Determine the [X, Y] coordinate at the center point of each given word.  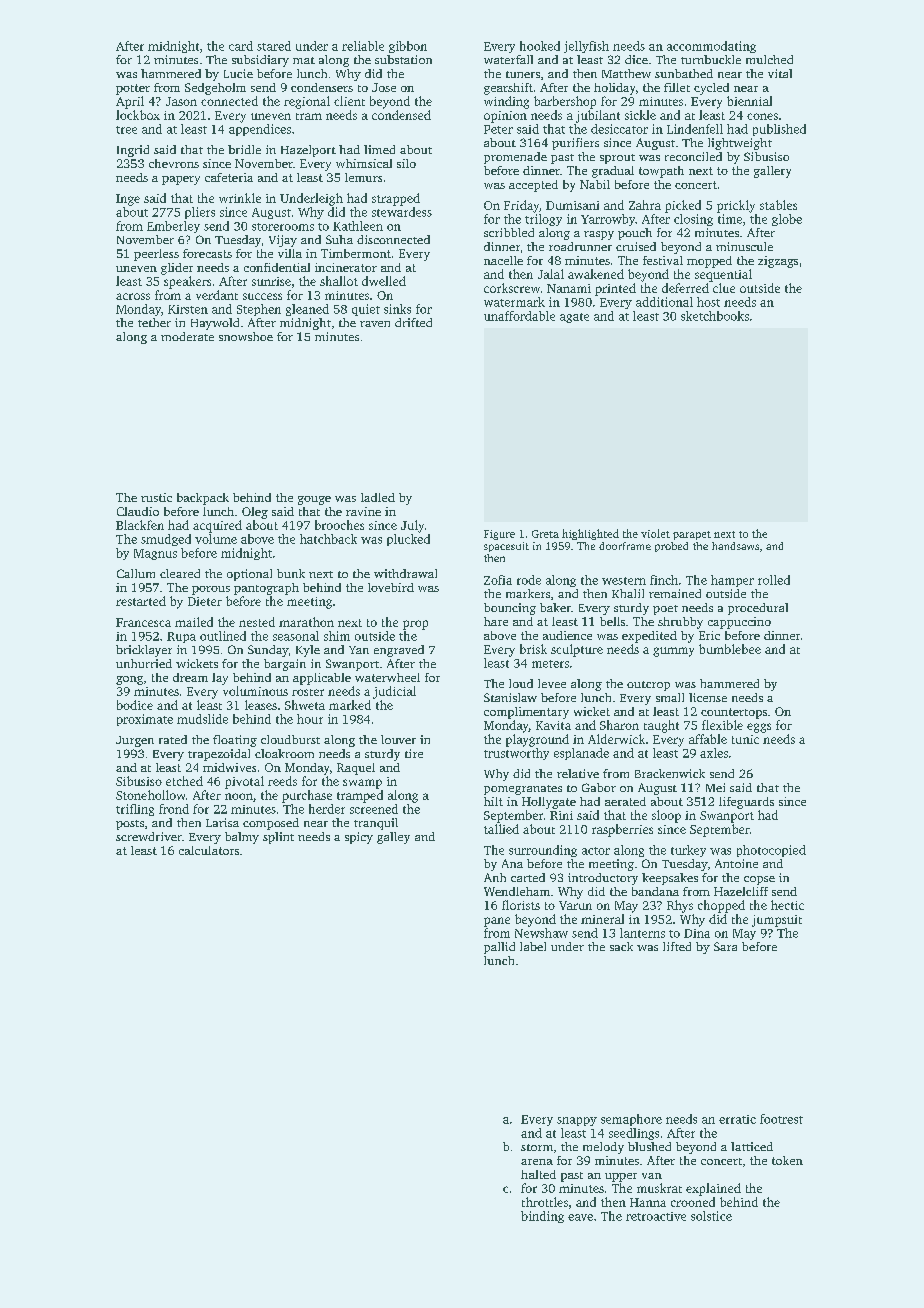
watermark [514, 302]
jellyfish [586, 47]
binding [542, 1217]
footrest [781, 1119]
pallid [499, 948]
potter [133, 89]
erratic [737, 1119]
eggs [759, 728]
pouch [635, 234]
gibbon [408, 47]
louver [398, 739]
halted [538, 1174]
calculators [209, 850]
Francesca [143, 622]
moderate [187, 336]
